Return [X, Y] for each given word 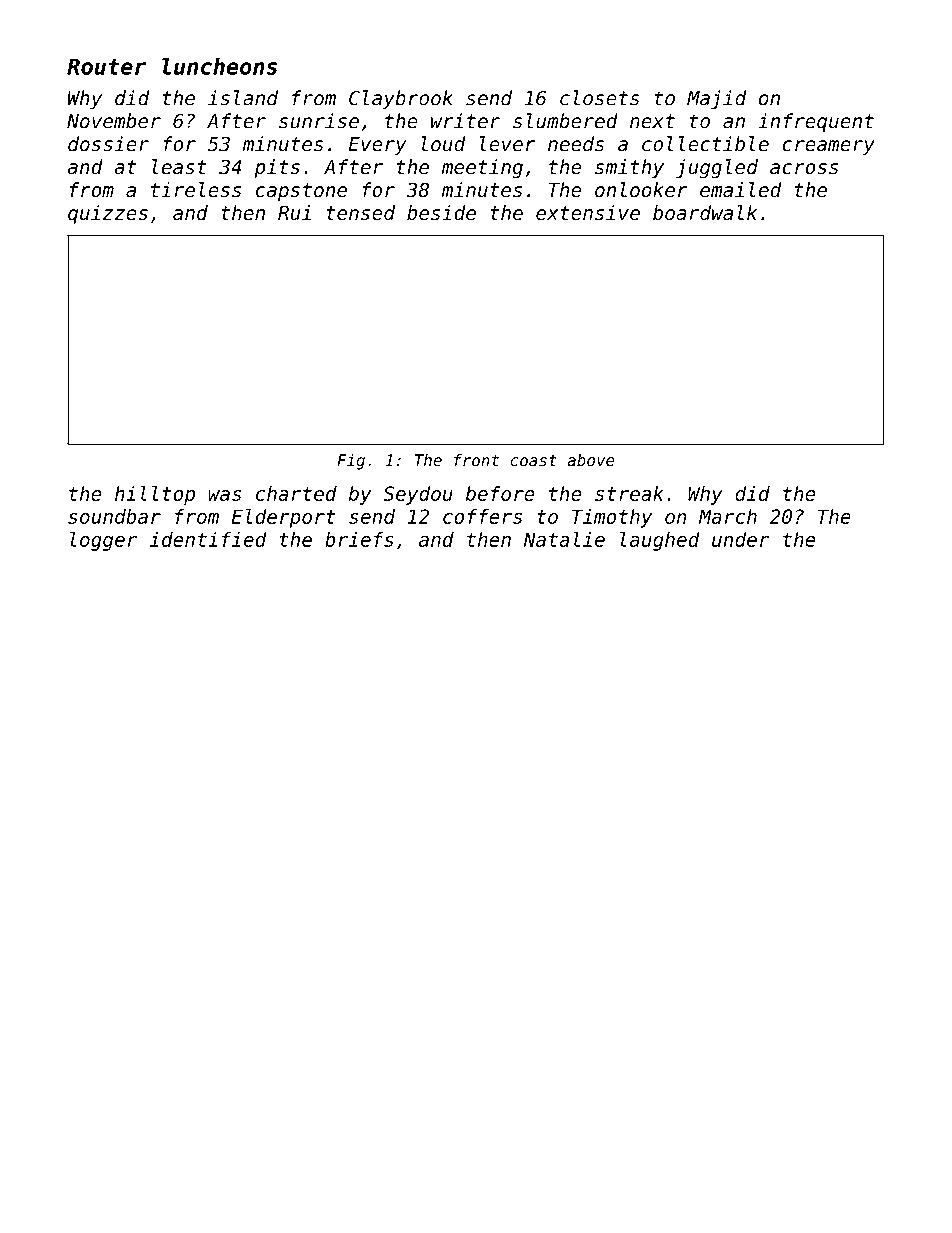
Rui [294, 212]
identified [208, 539]
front [476, 460]
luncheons [219, 66]
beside [441, 212]
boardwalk [705, 212]
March [728, 516]
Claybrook [401, 99]
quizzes [108, 214]
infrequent [816, 122]
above [591, 460]
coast [534, 461]
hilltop [155, 495]
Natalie [564, 539]
